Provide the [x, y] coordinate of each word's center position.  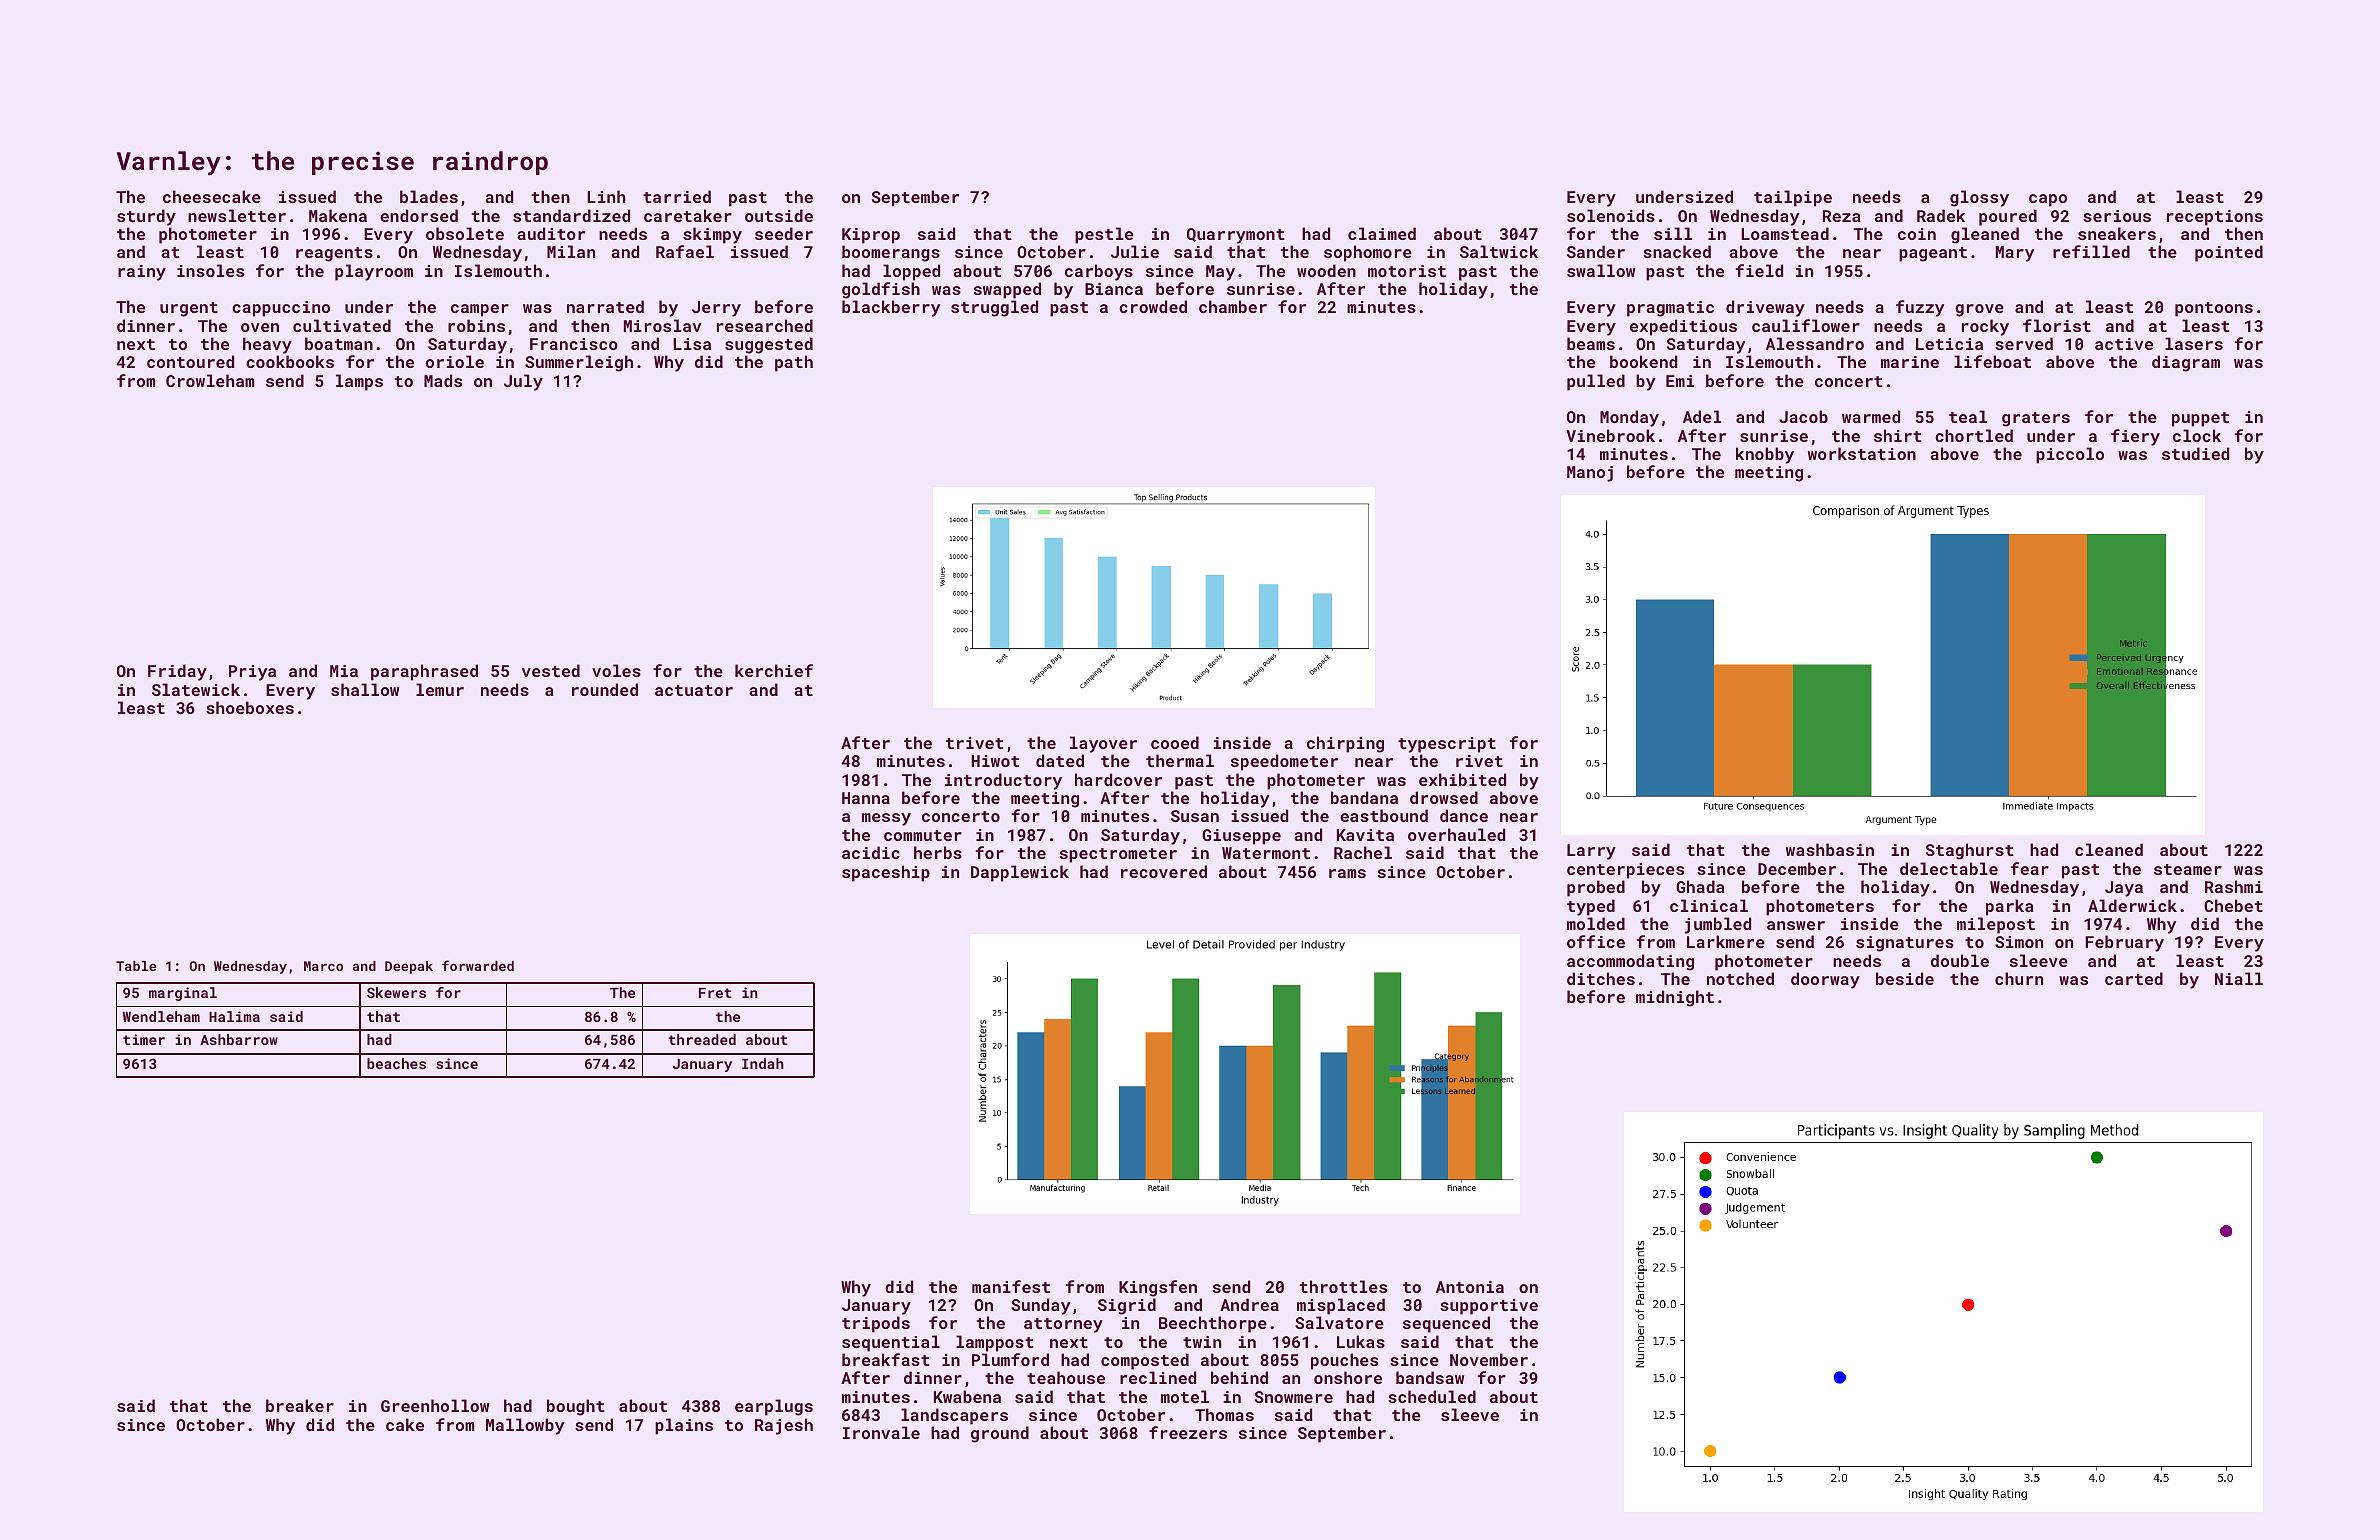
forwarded [478, 965]
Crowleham [210, 380]
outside [779, 215]
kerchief [774, 670]
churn [2019, 978]
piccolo [2070, 455]
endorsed [419, 215]
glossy [1979, 198]
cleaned [2109, 849]
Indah [763, 1063]
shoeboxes [250, 707]
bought [576, 1407]
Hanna [866, 798]
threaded [702, 1039]
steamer [2188, 869]
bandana [1364, 797]
